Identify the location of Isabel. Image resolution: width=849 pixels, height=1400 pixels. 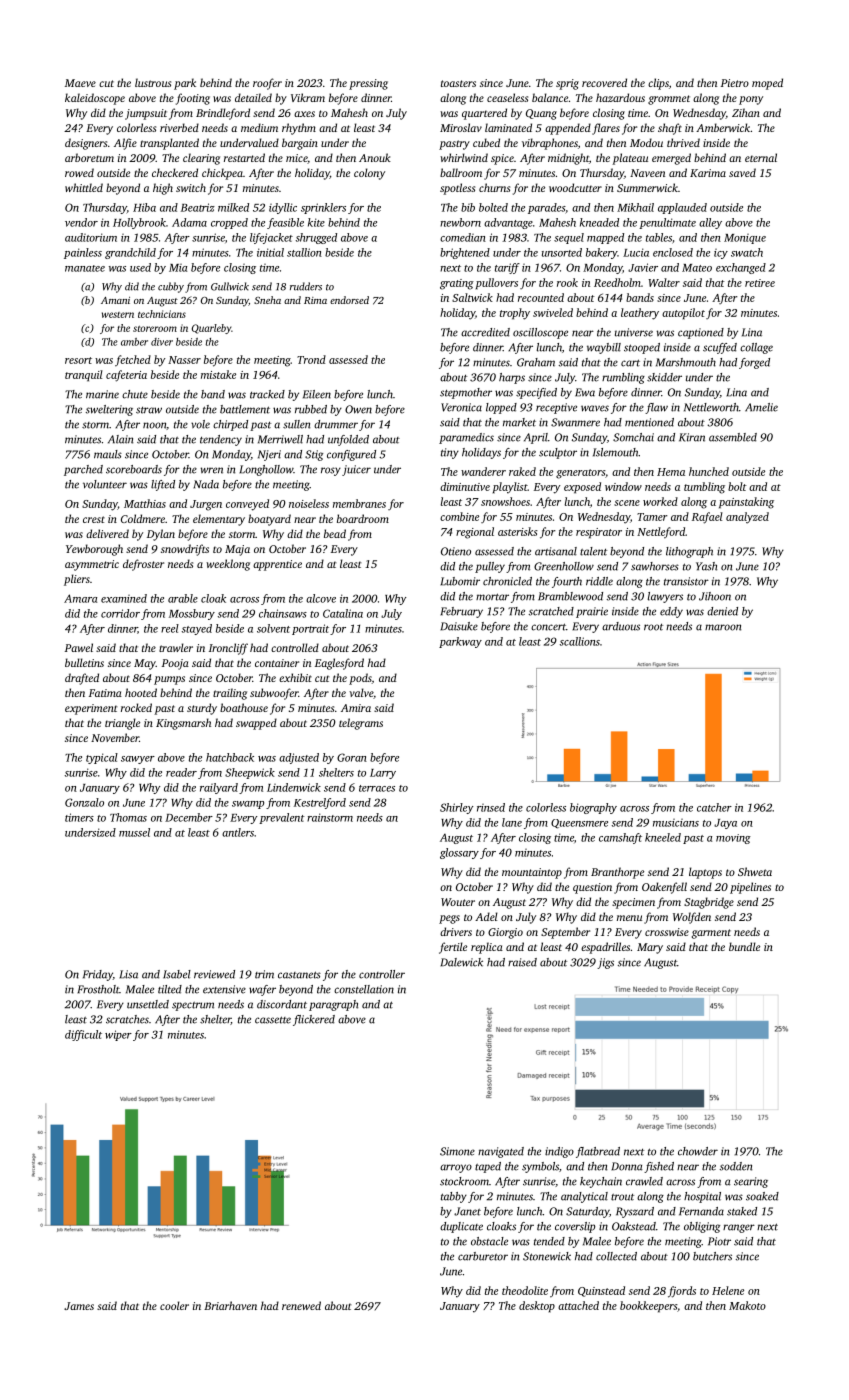
(177, 974).
